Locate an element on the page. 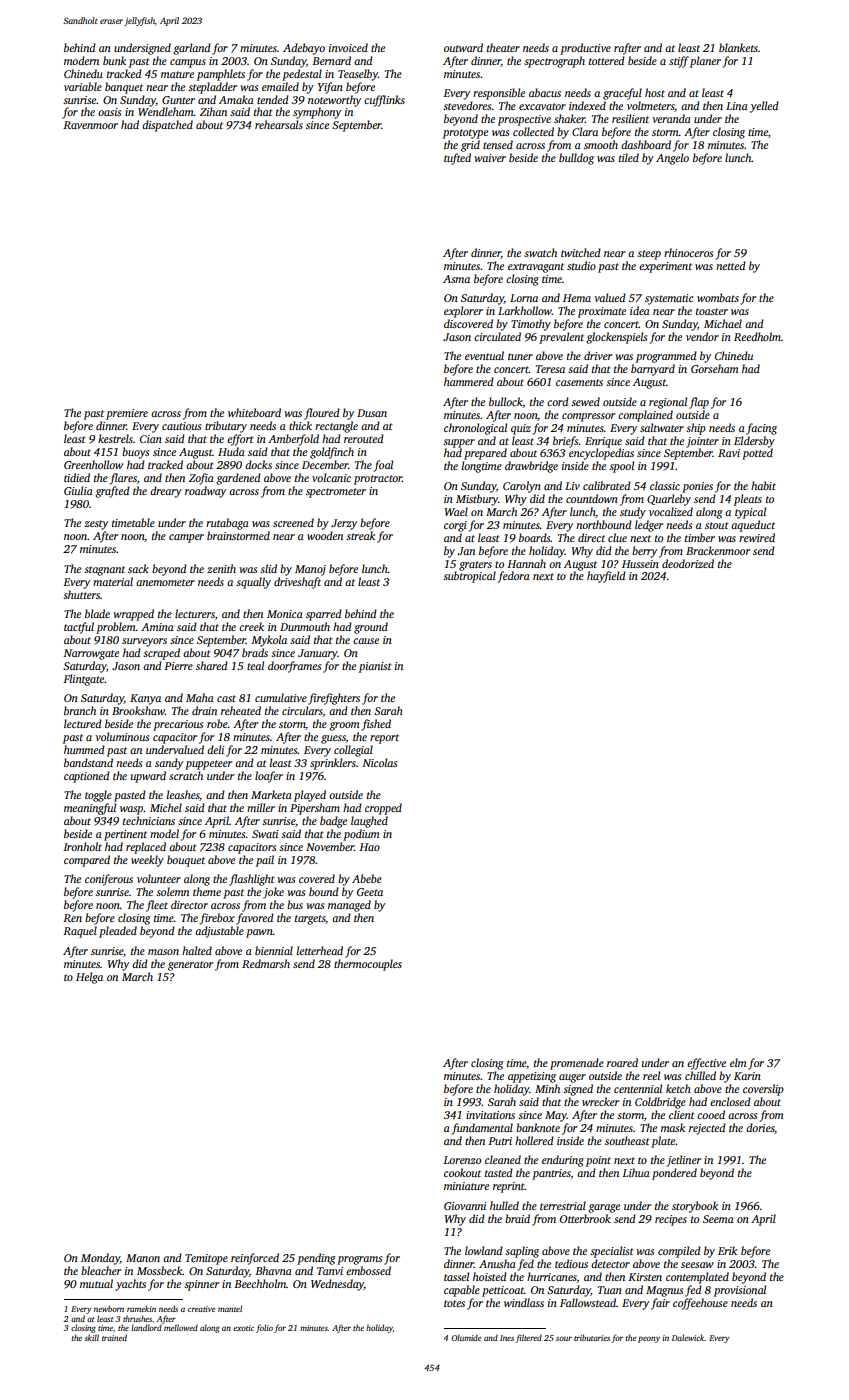  trained is located at coordinates (114, 1337).
